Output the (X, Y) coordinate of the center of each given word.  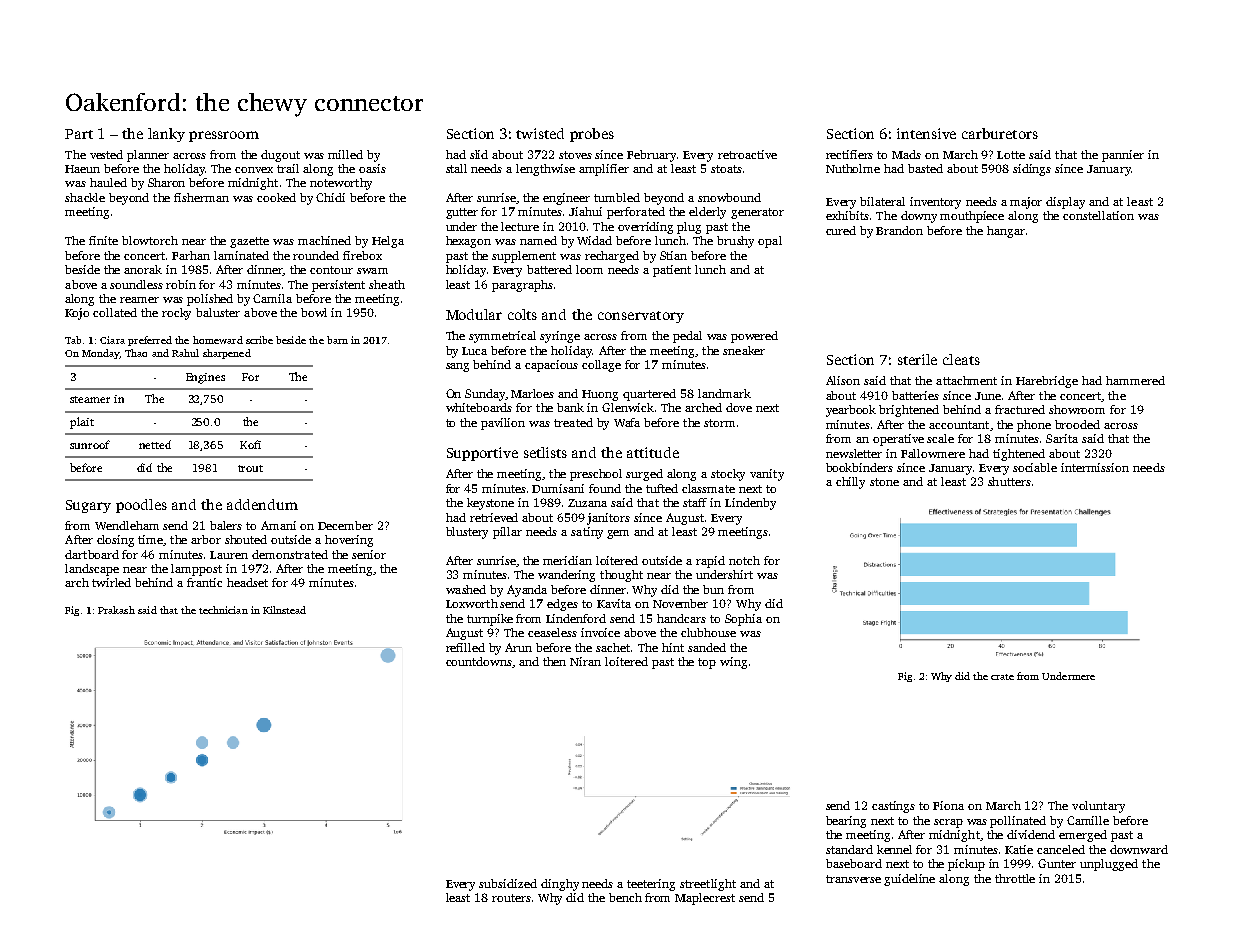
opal (770, 242)
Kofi (250, 444)
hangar (1006, 232)
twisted (540, 133)
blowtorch (150, 240)
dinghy (560, 885)
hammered (1135, 380)
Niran (585, 661)
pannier (1123, 156)
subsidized (508, 883)
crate (1002, 677)
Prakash (116, 610)
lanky (166, 135)
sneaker (744, 350)
